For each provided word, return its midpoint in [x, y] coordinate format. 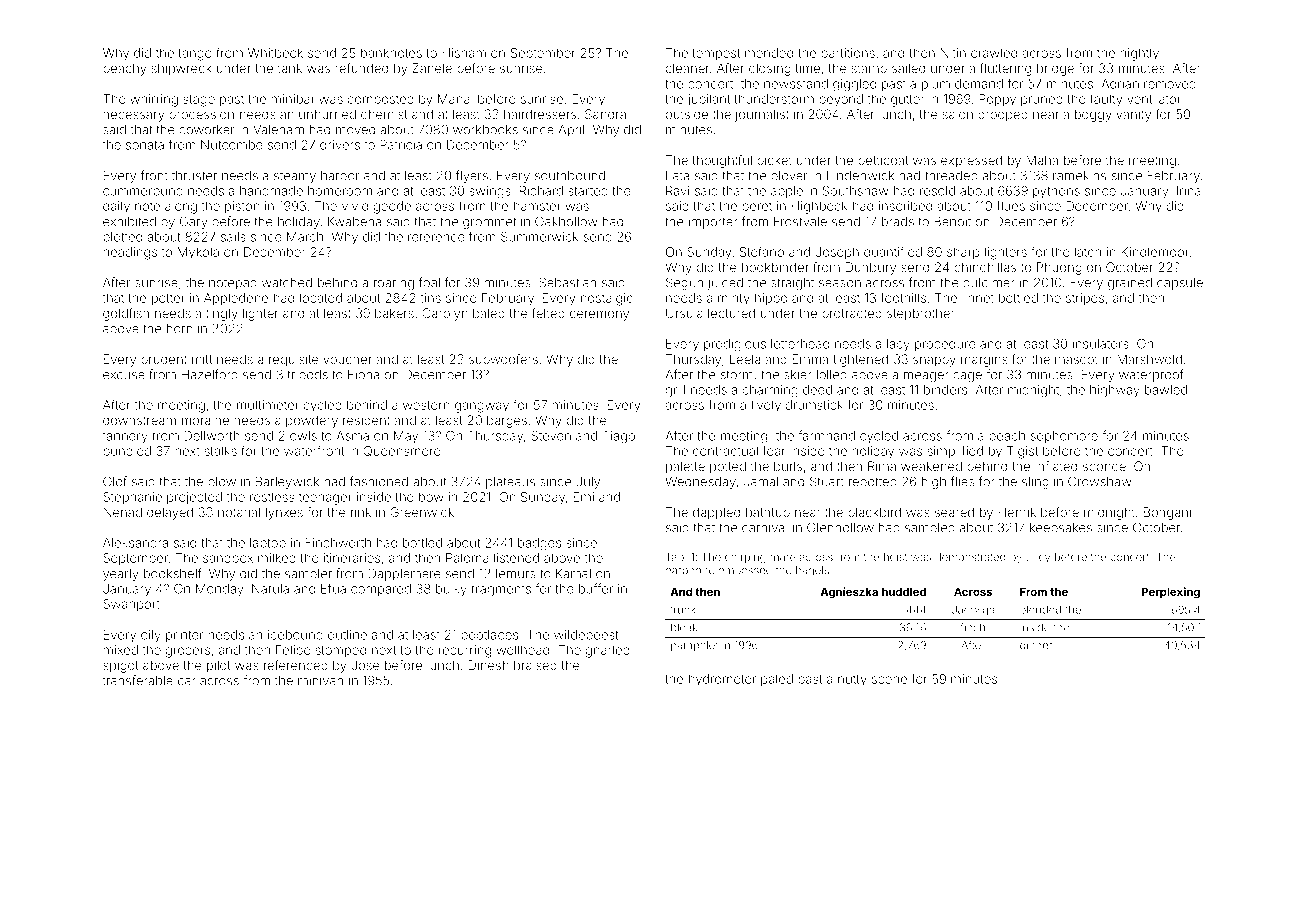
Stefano [762, 252]
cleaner [687, 68]
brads [898, 222]
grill [675, 391]
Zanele [432, 68]
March [305, 237]
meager [926, 377]
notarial [239, 512]
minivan [320, 681]
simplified [955, 452]
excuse [124, 376]
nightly [1139, 54]
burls [788, 466]
